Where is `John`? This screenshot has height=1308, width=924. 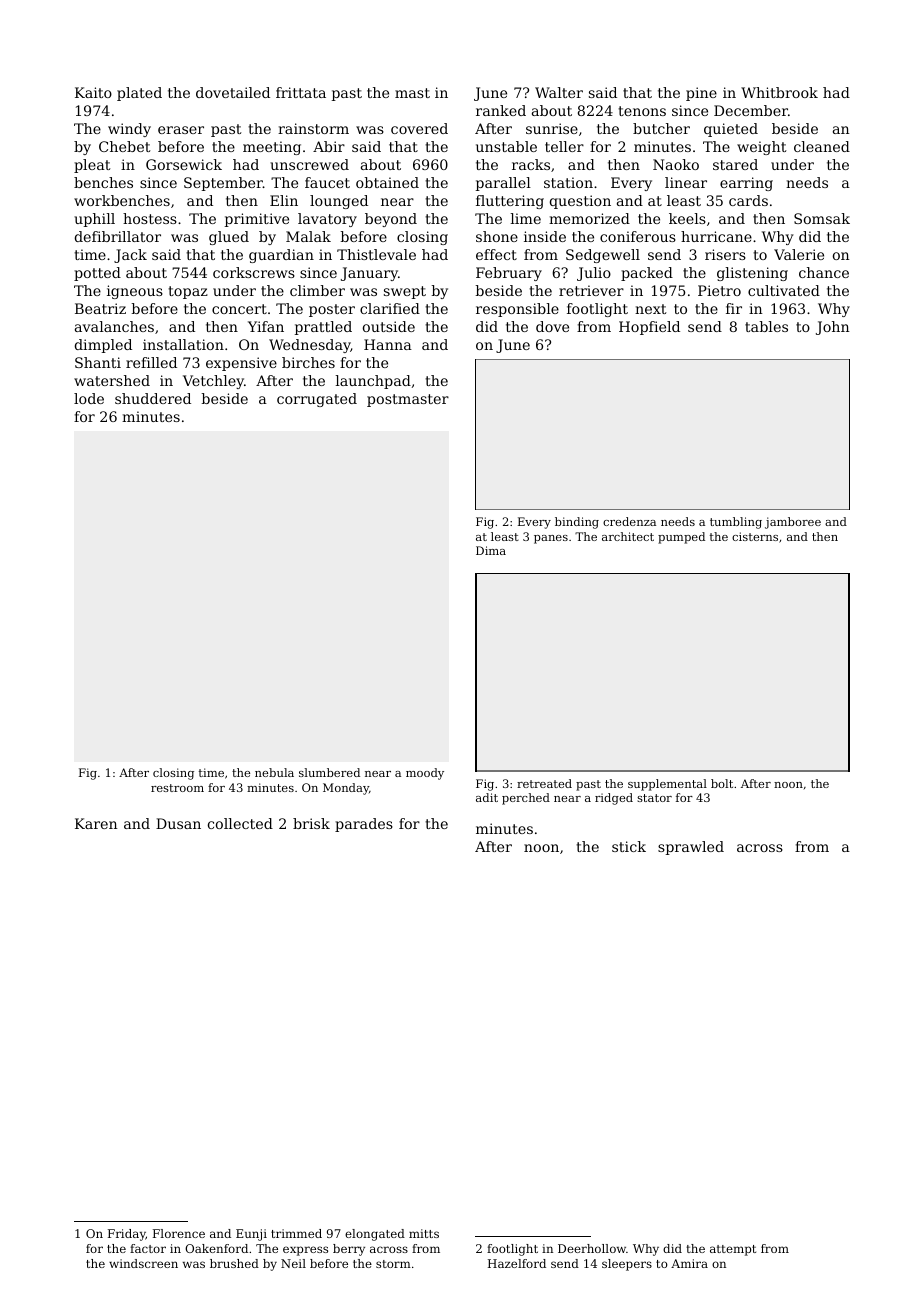
John is located at coordinates (833, 328).
